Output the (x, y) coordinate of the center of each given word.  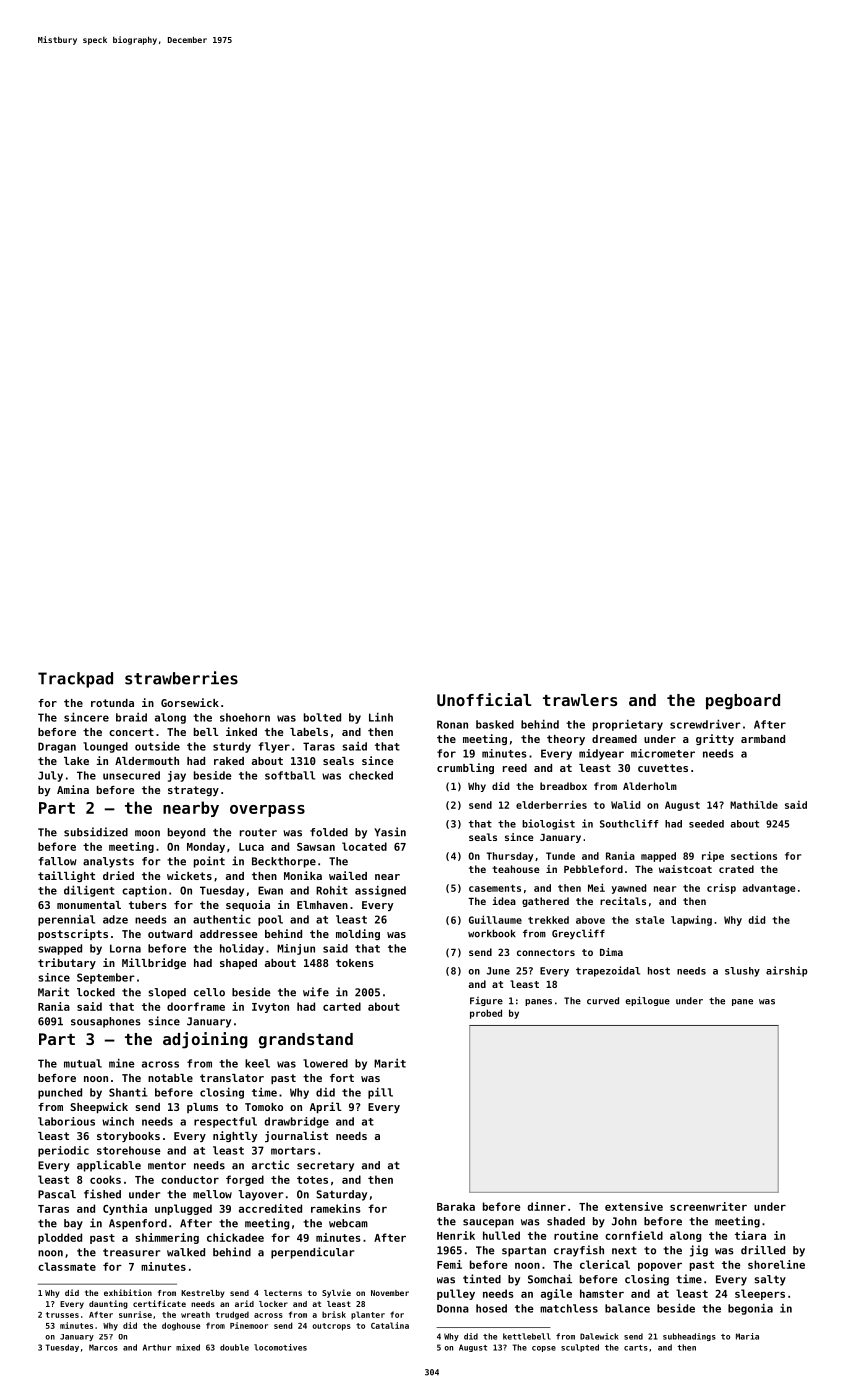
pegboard (743, 702)
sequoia (248, 905)
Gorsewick (190, 702)
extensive (634, 1206)
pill (380, 1093)
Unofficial (484, 699)
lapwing (691, 920)
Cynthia (125, 1209)
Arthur (157, 1347)
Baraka (456, 1206)
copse (544, 1349)
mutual (83, 1063)
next (624, 1250)
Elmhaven (322, 905)
